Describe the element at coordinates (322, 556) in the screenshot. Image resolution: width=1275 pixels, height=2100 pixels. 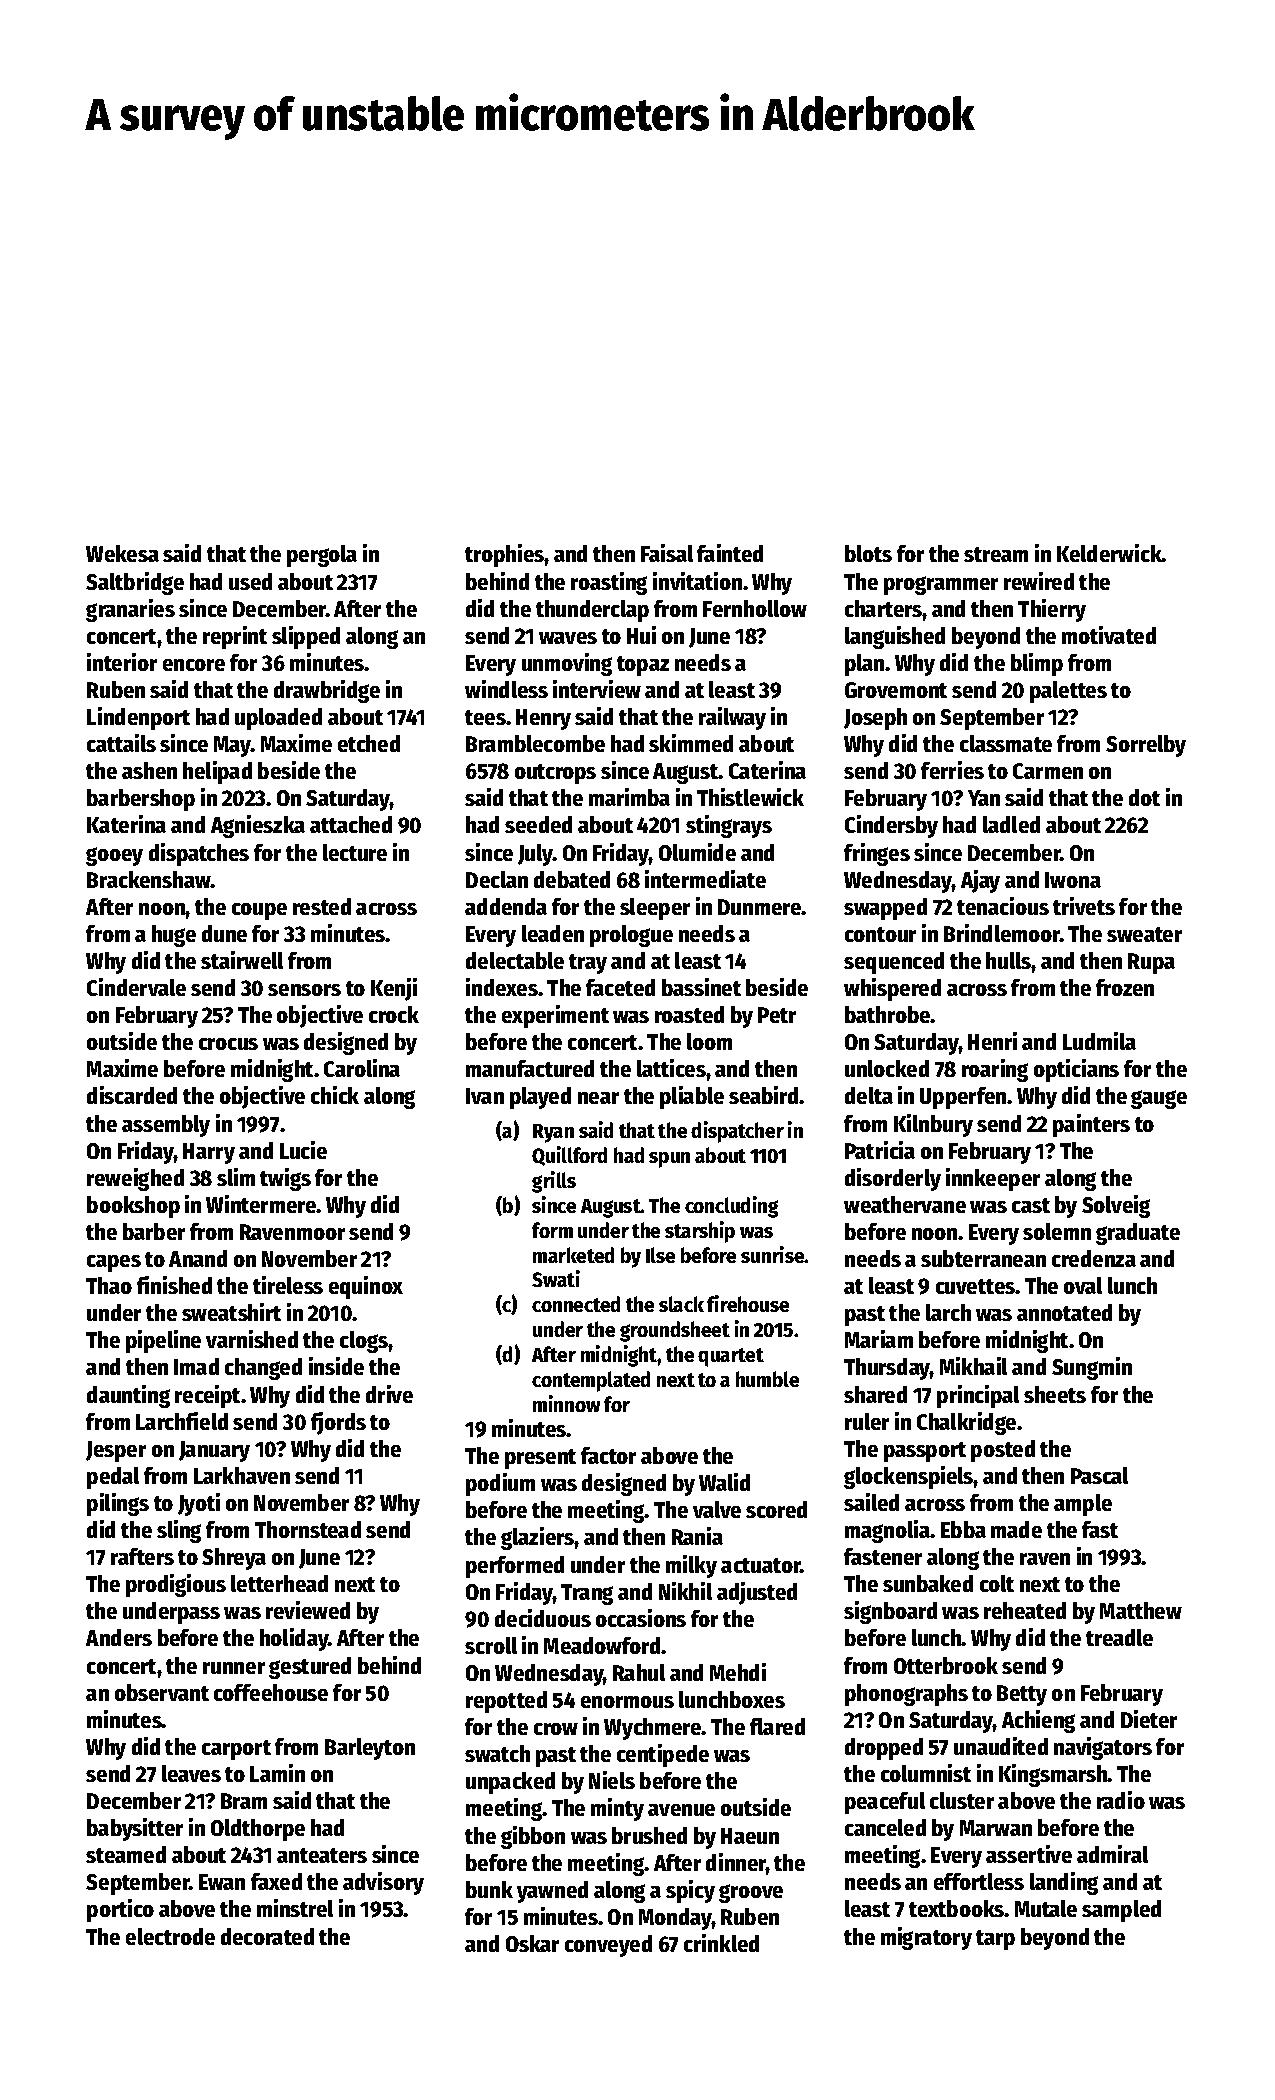
I see `pergola` at that location.
